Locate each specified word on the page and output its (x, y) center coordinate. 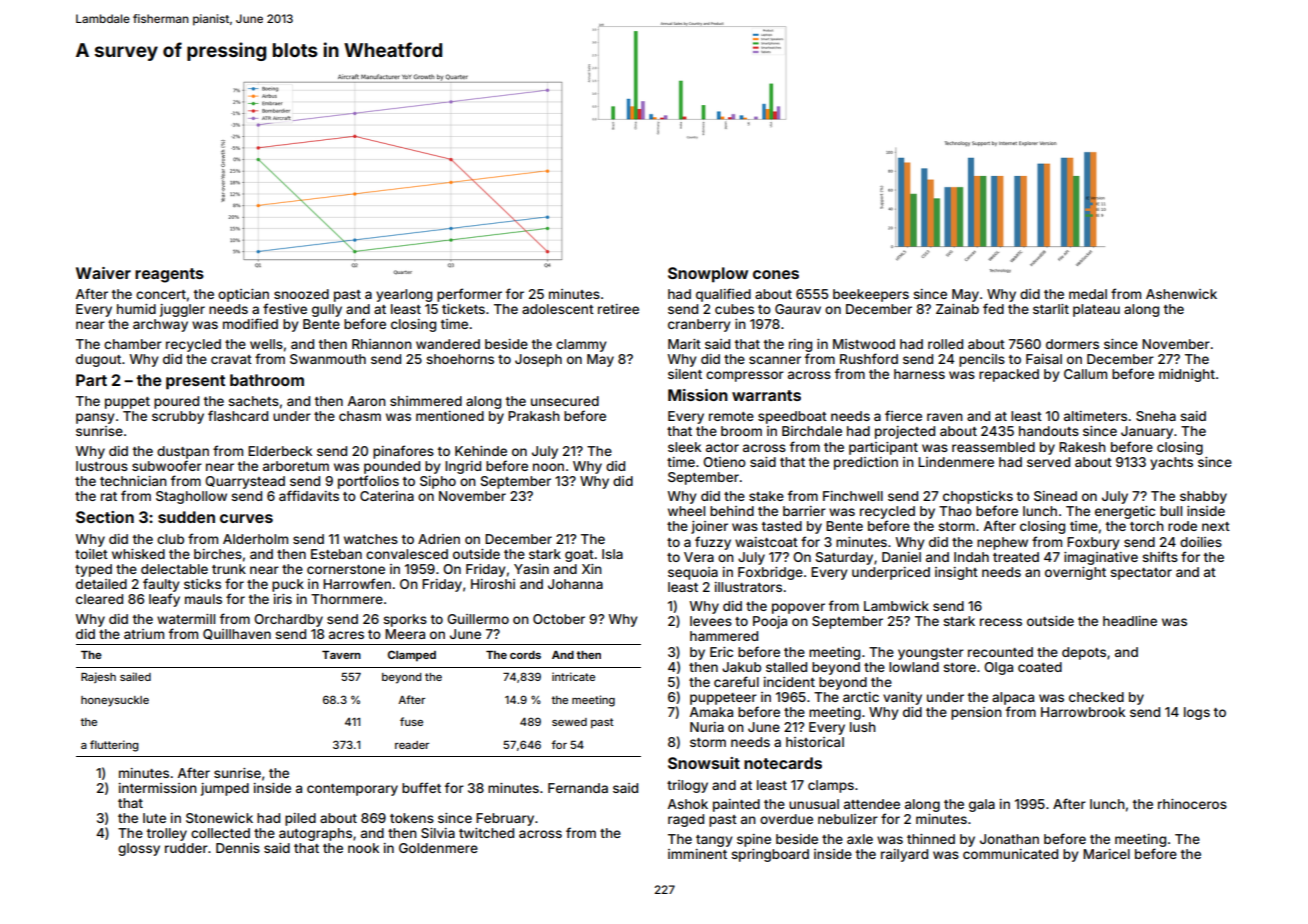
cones (776, 274)
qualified (723, 295)
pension (976, 713)
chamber (133, 344)
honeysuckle (115, 701)
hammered (724, 636)
